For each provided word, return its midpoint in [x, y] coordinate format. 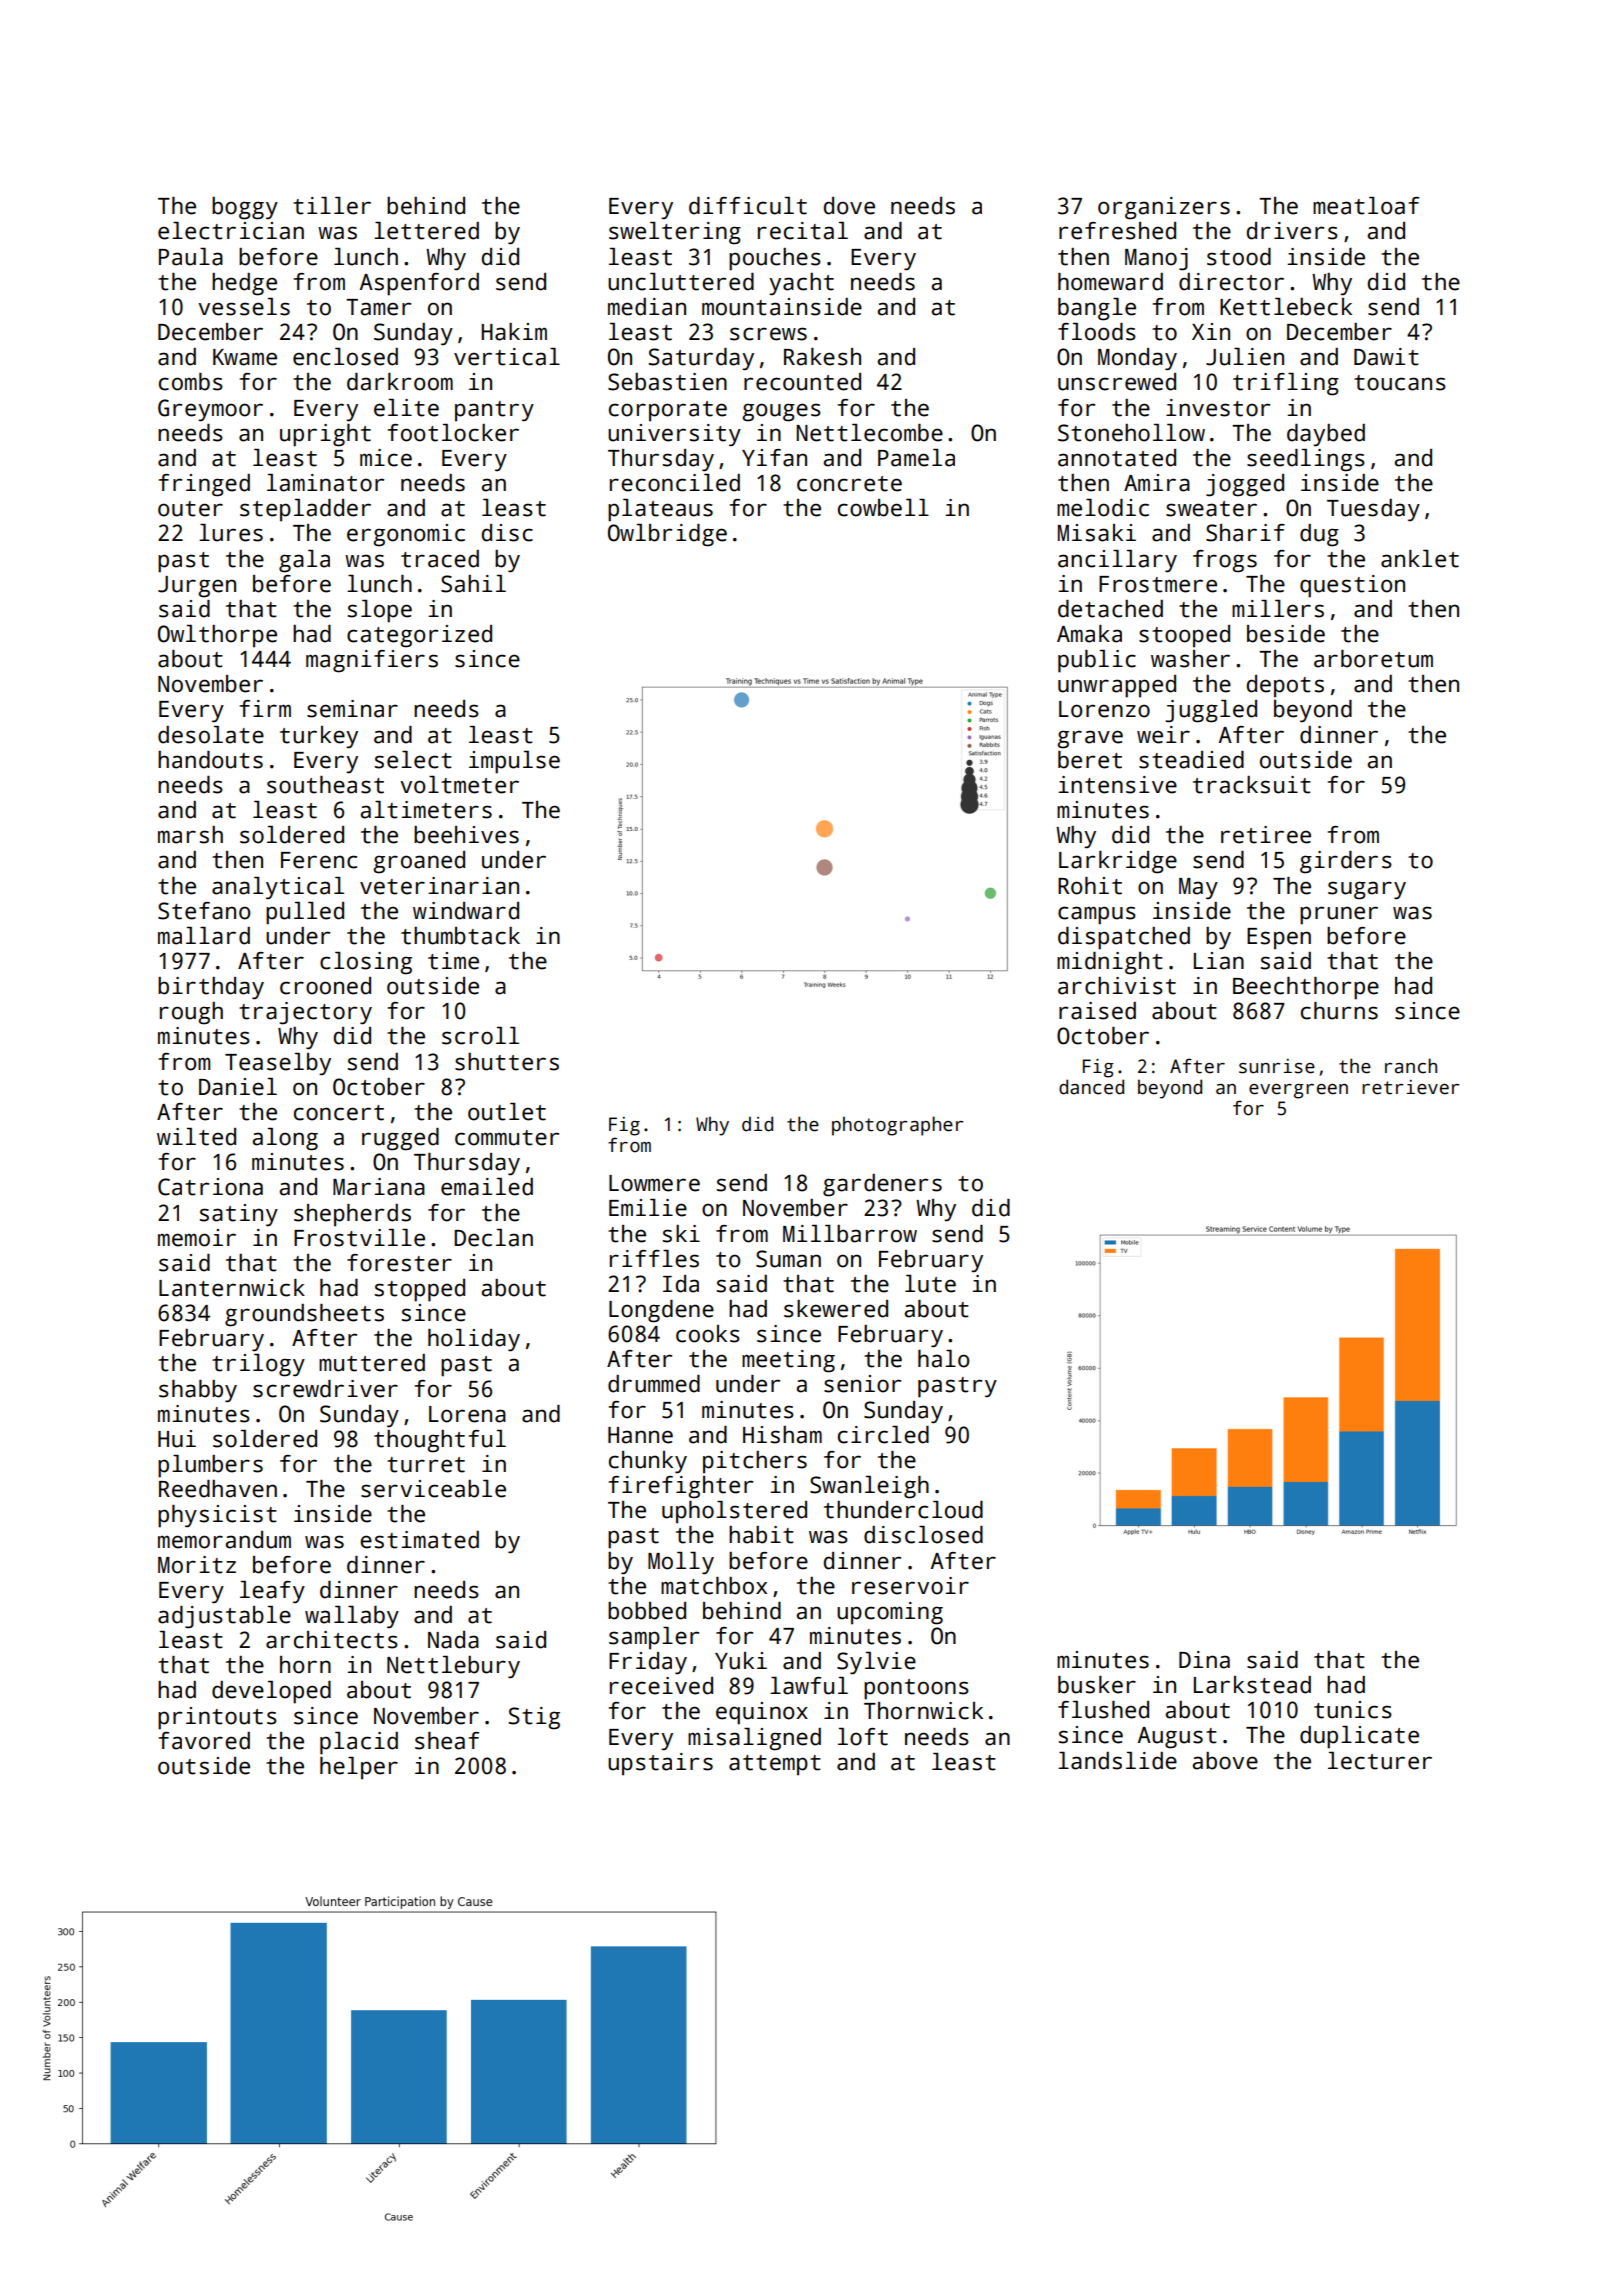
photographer [897, 1126]
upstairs [660, 1764]
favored [204, 1741]
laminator [325, 483]
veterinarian [439, 886]
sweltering [675, 233]
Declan [493, 1238]
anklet [1420, 559]
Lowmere [654, 1183]
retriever [1410, 1087]
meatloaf [1366, 206]
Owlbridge [667, 535]
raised [1097, 1011]
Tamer [378, 307]
